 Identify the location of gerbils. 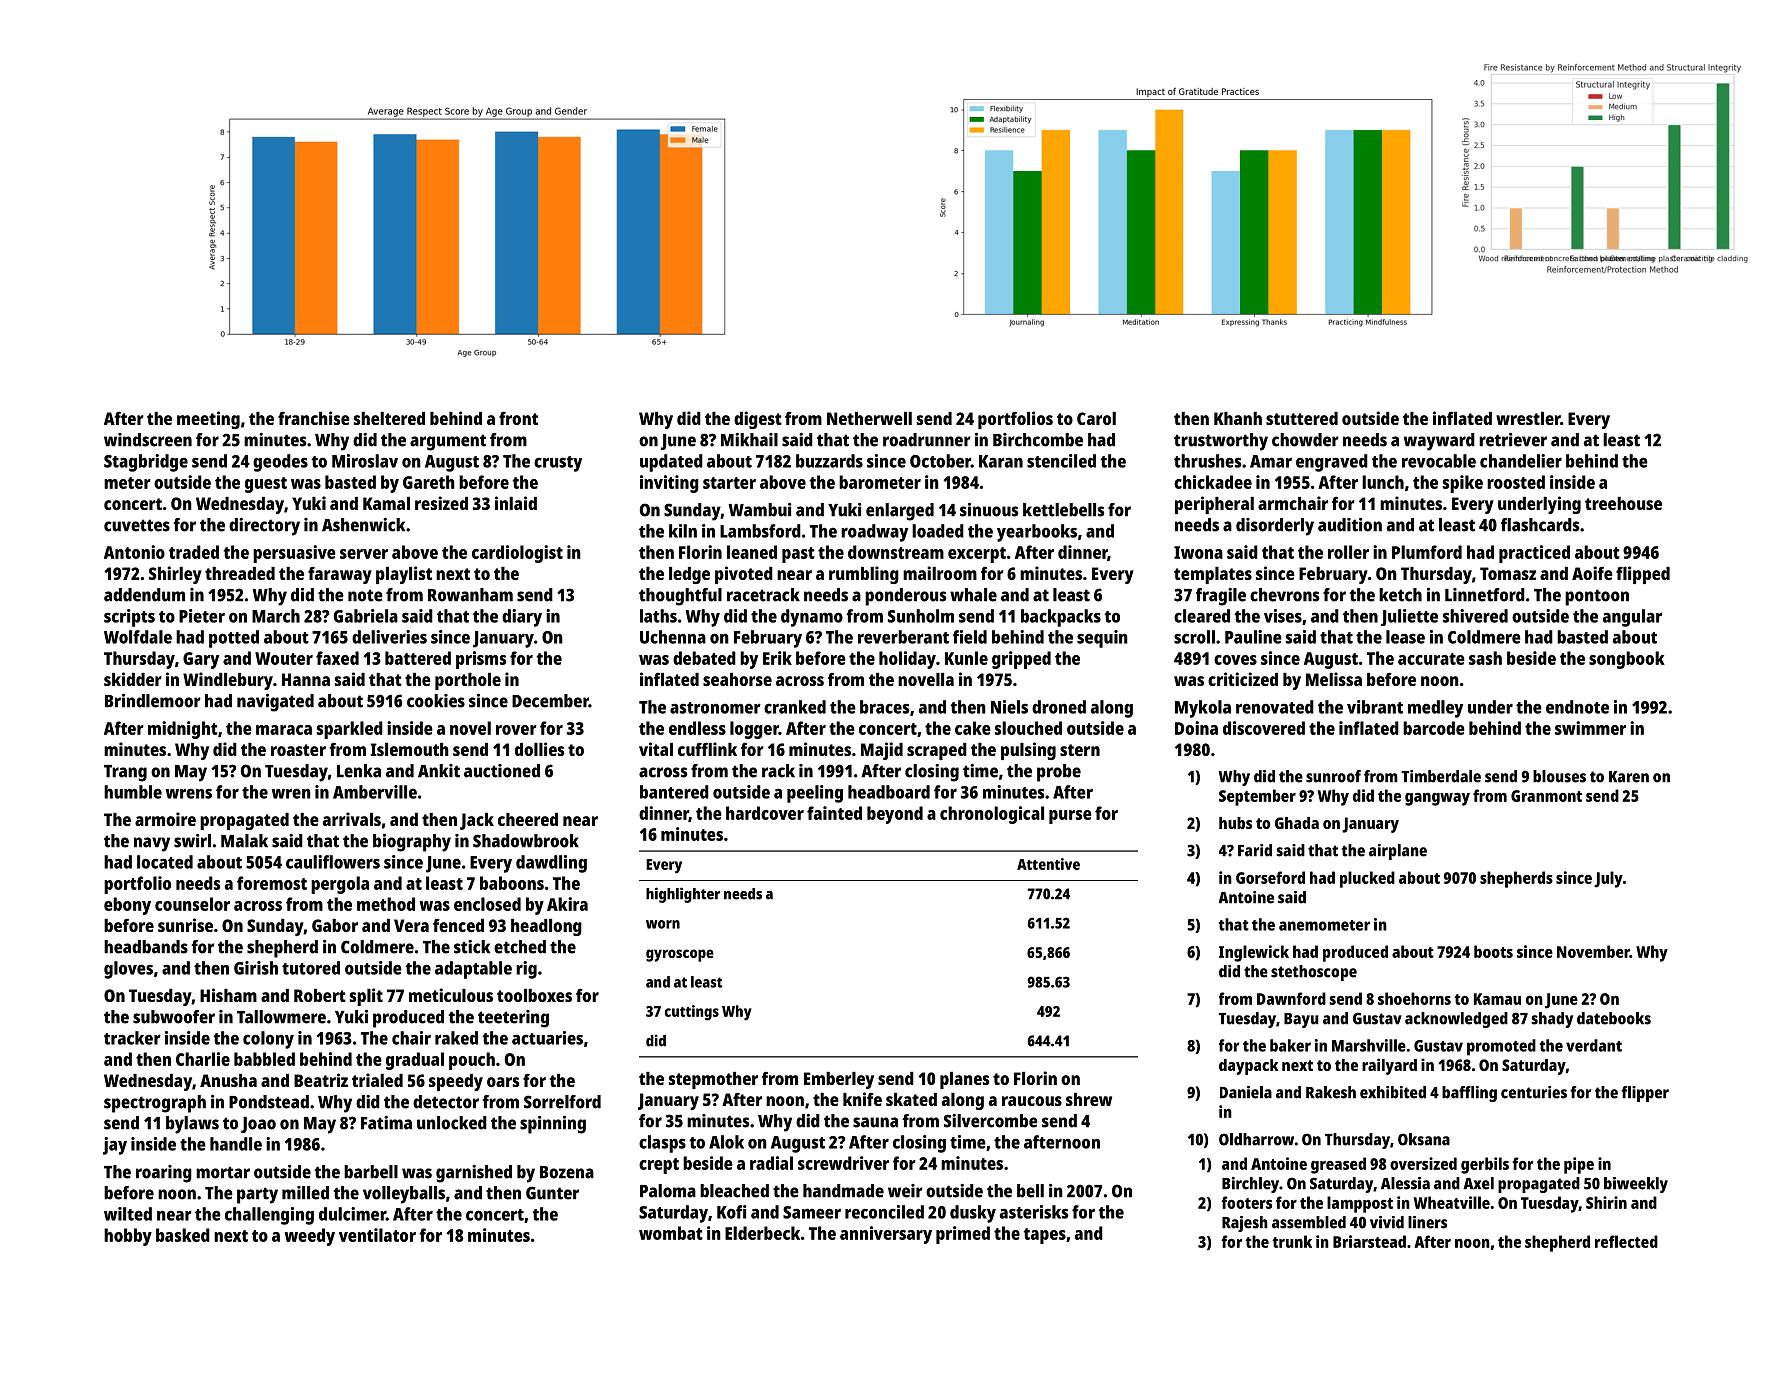
(1485, 1165).
